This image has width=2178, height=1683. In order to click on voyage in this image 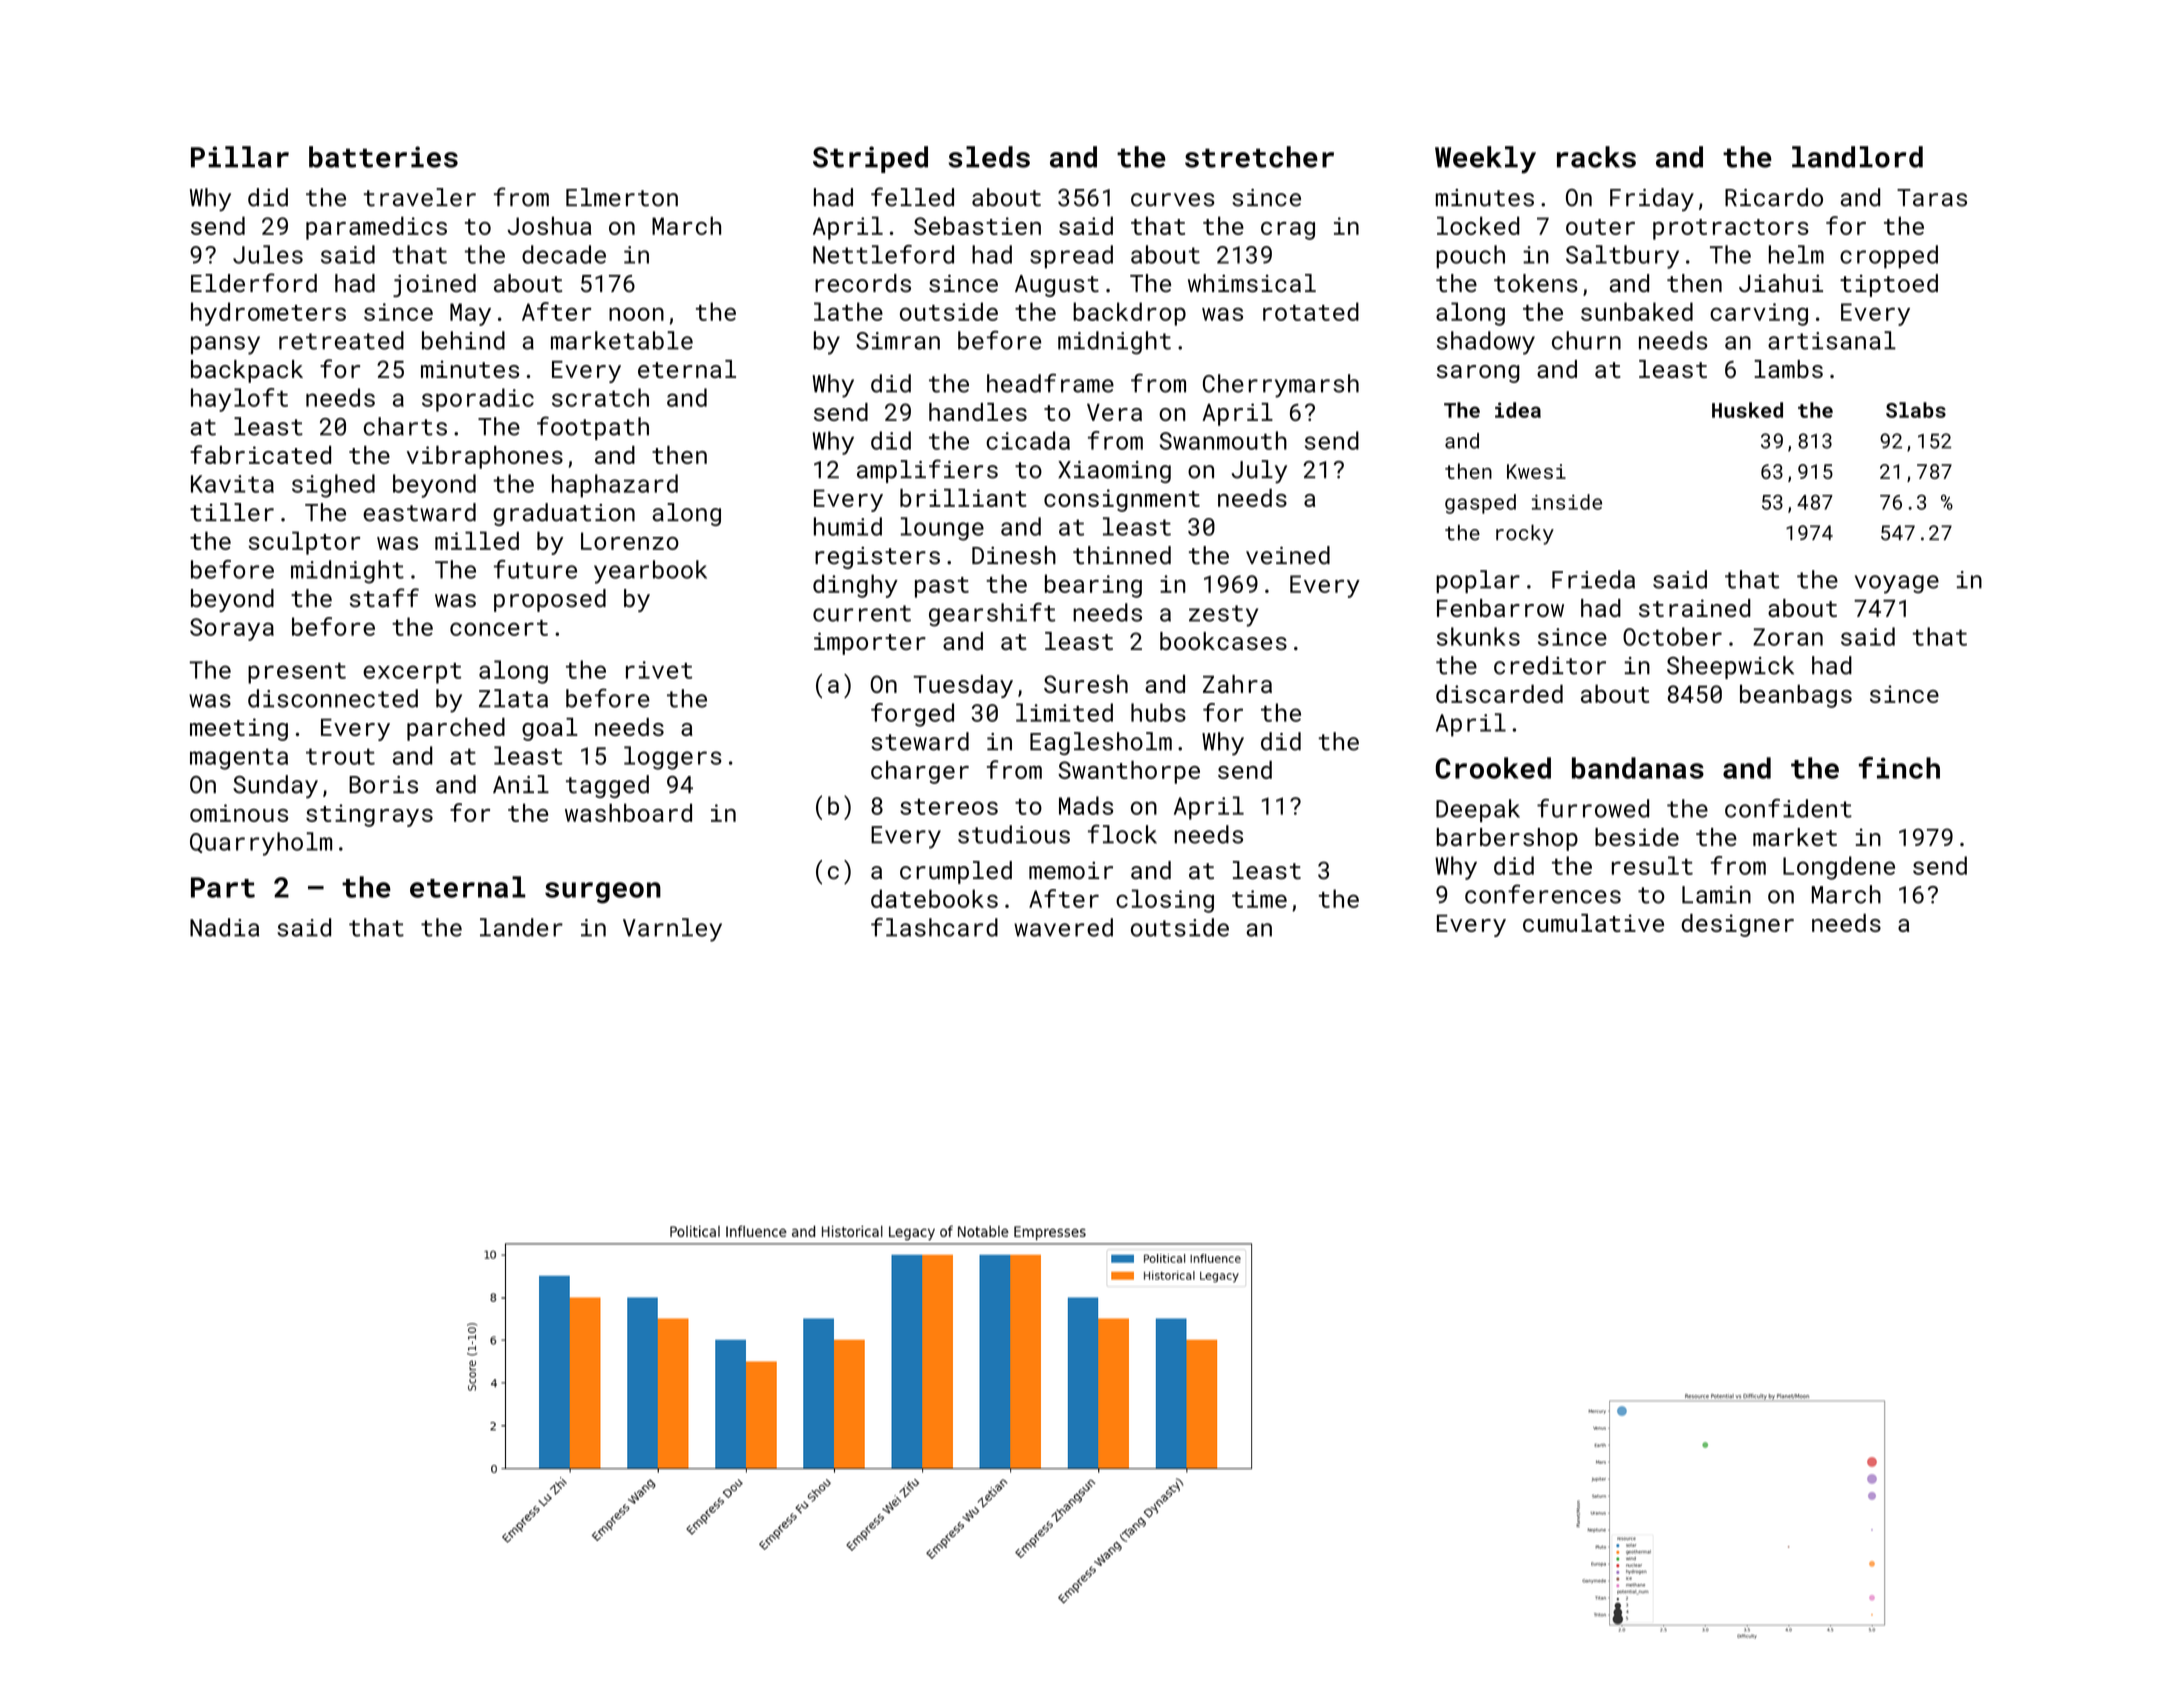, I will do `click(1897, 584)`.
